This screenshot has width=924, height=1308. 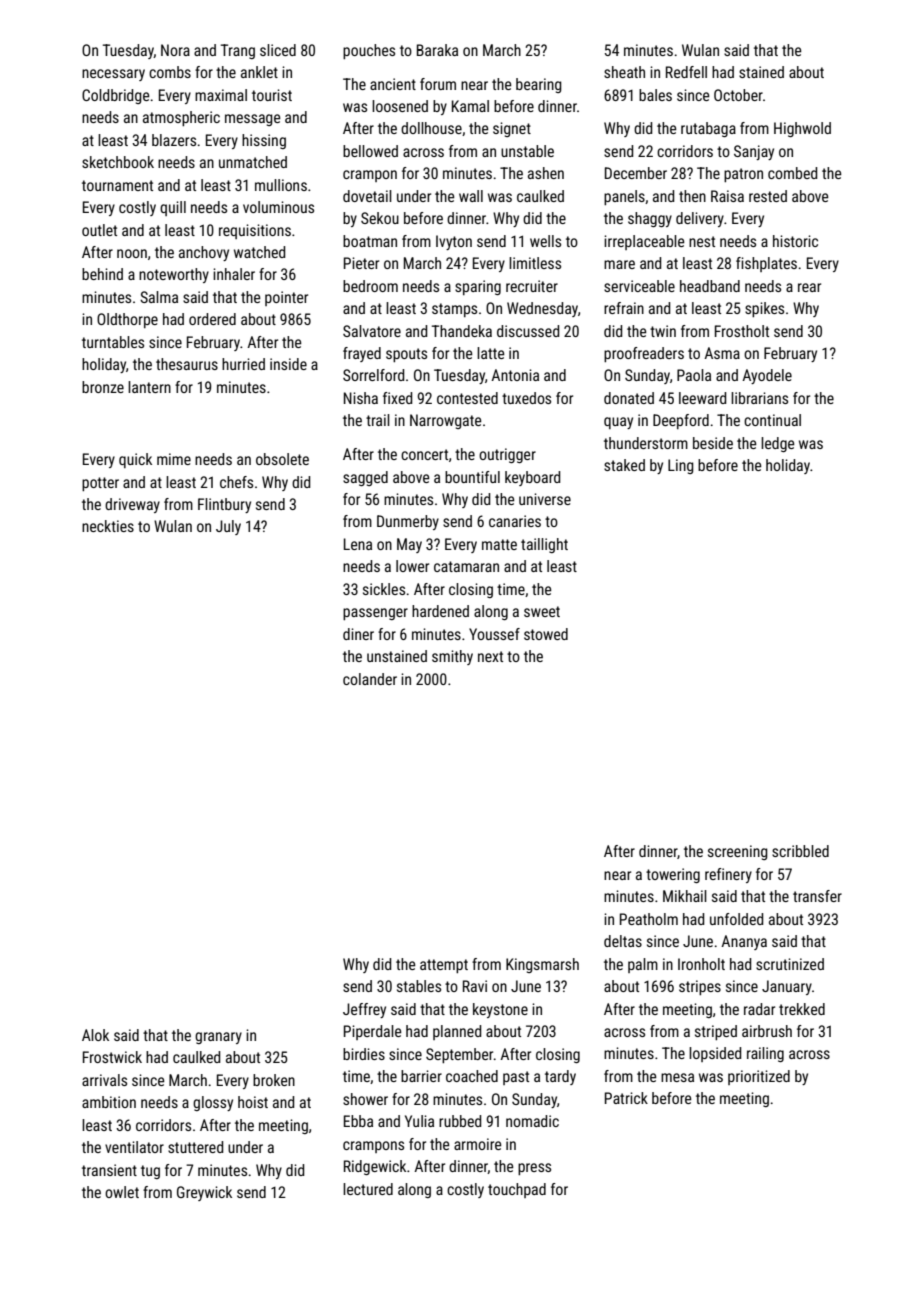 I want to click on Baraka, so click(x=437, y=50).
